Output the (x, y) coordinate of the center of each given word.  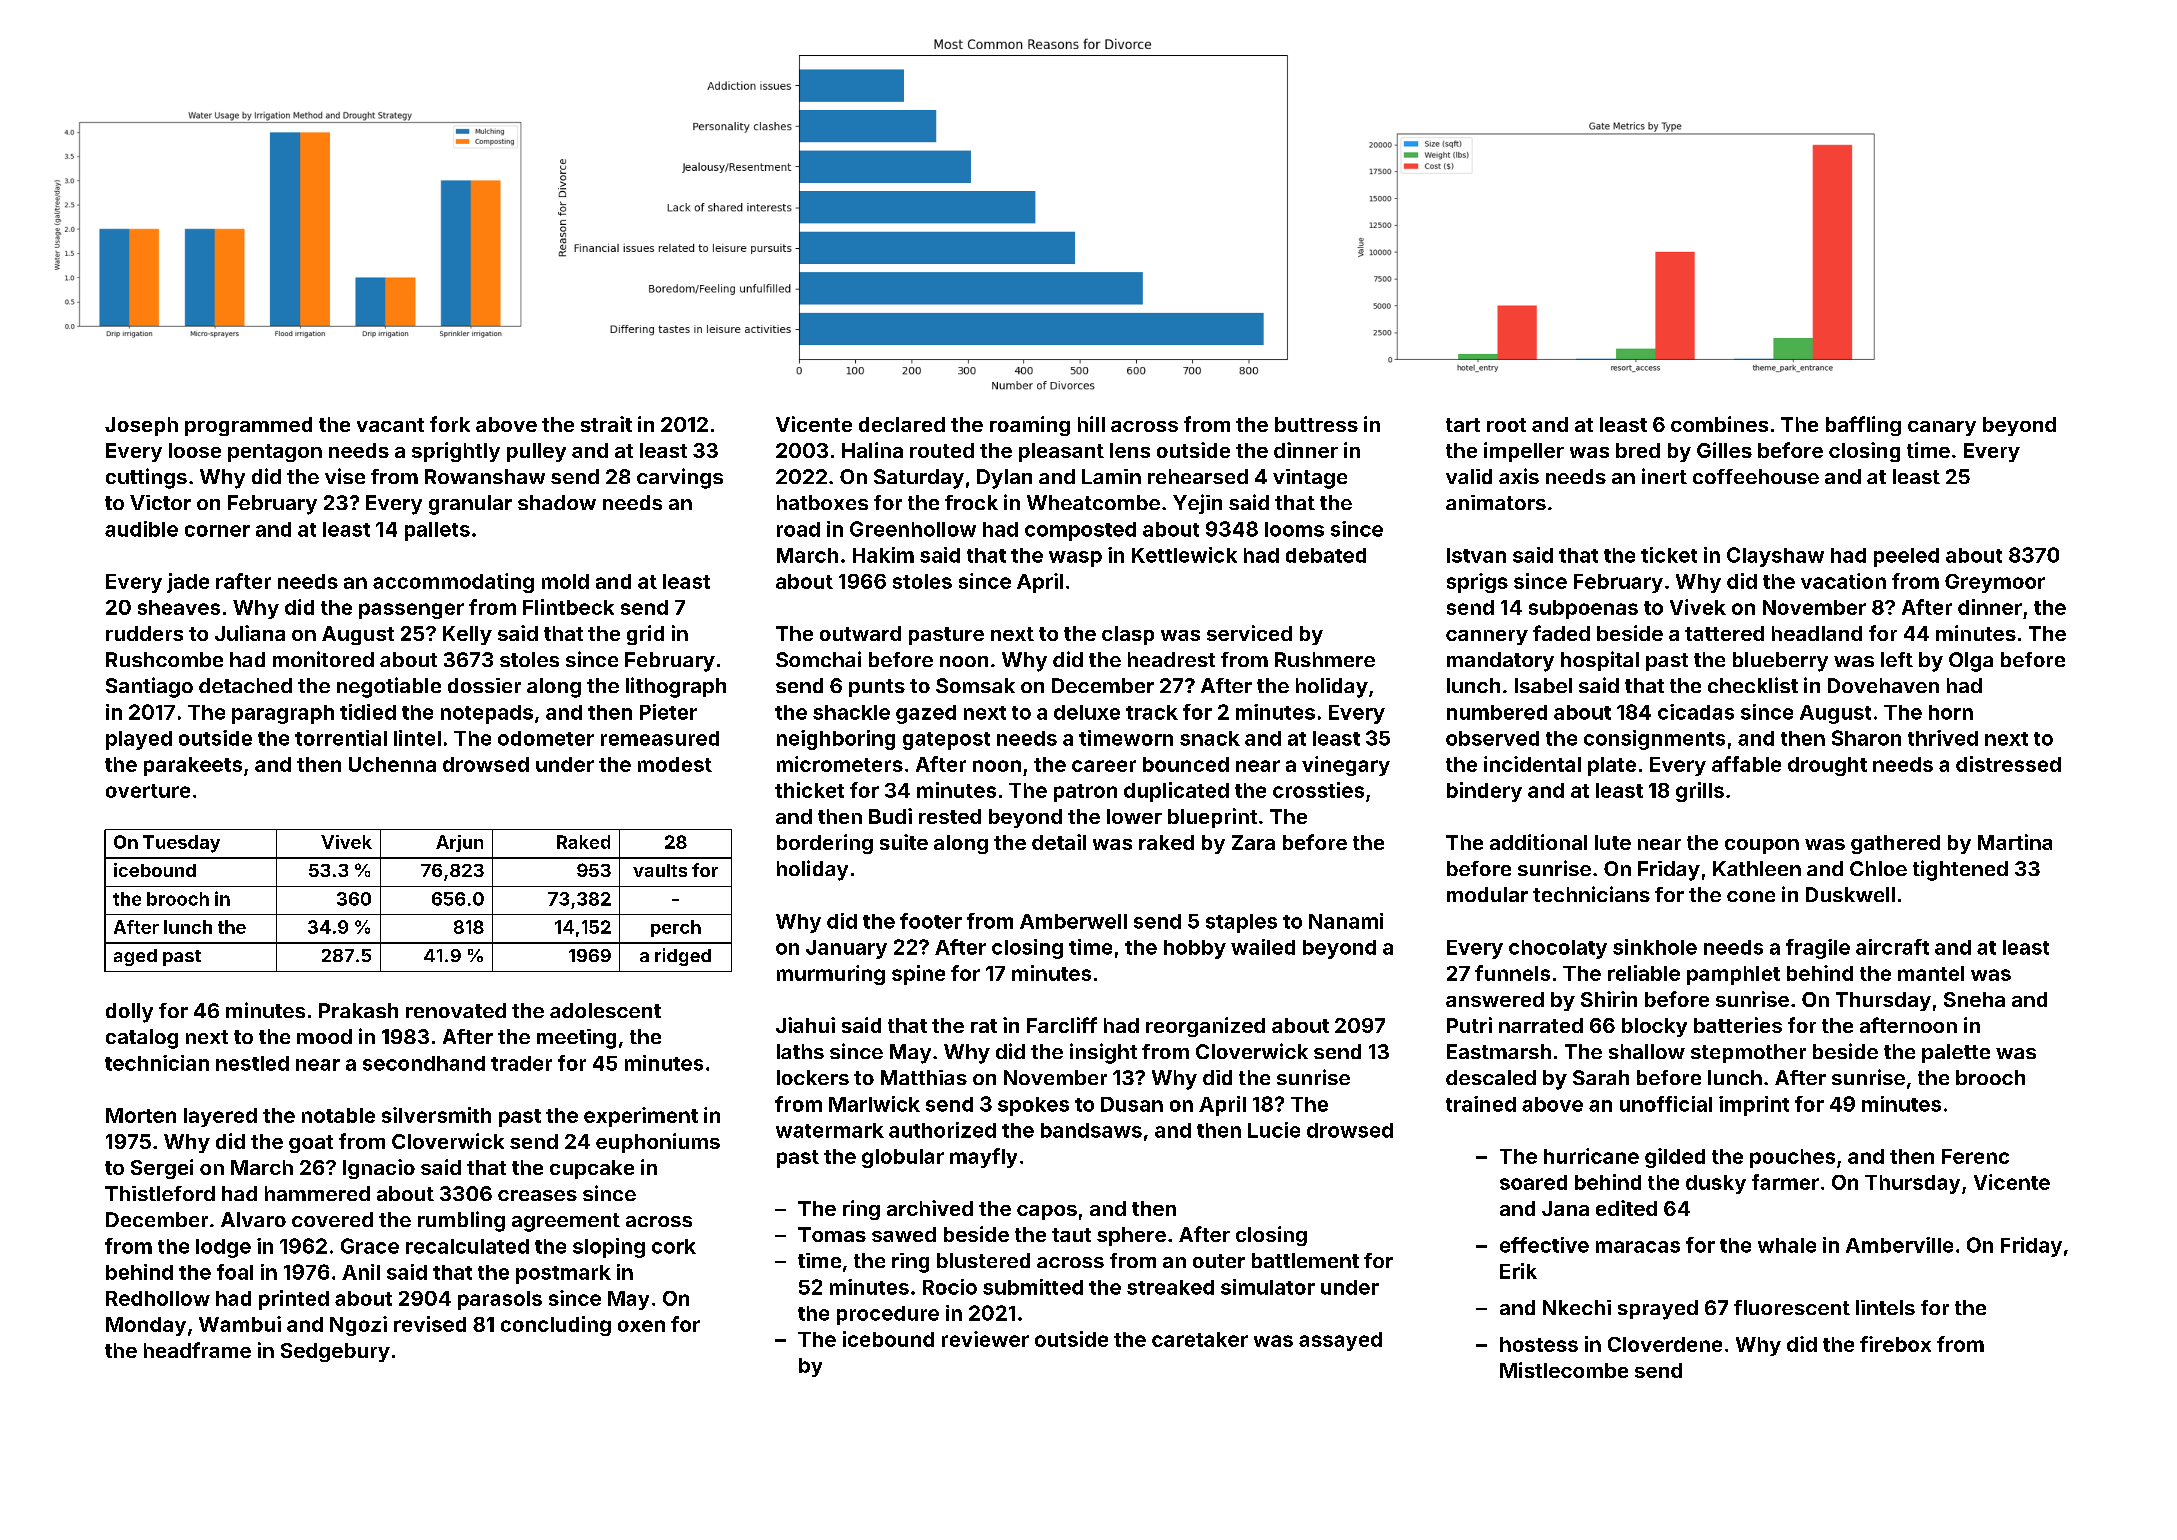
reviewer (985, 1339)
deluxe (1087, 712)
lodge (223, 1248)
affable (1746, 764)
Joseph (141, 426)
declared (902, 424)
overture (148, 791)
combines (1719, 424)
